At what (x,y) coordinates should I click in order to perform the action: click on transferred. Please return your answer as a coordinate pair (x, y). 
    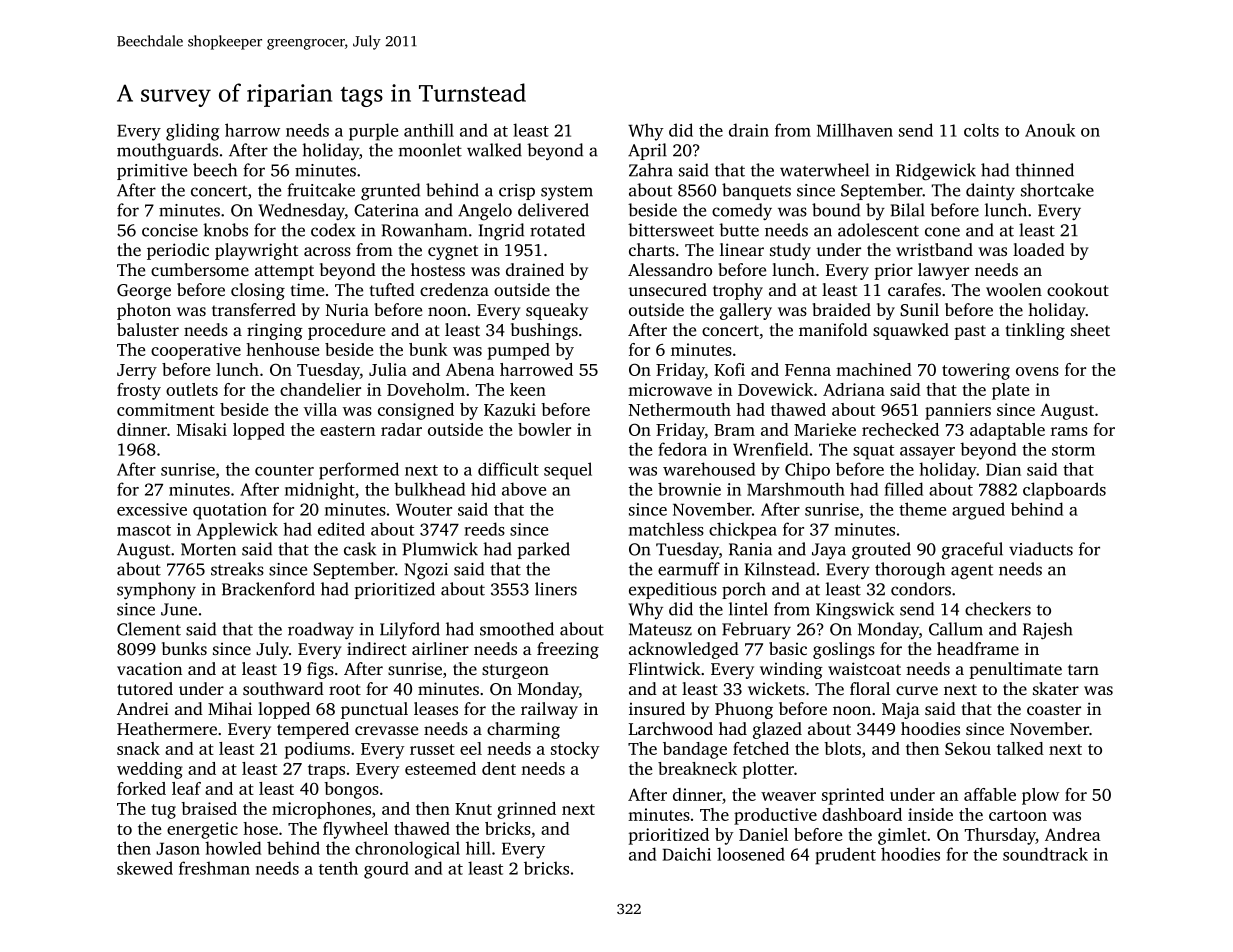
    Looking at the image, I should click on (254, 309).
